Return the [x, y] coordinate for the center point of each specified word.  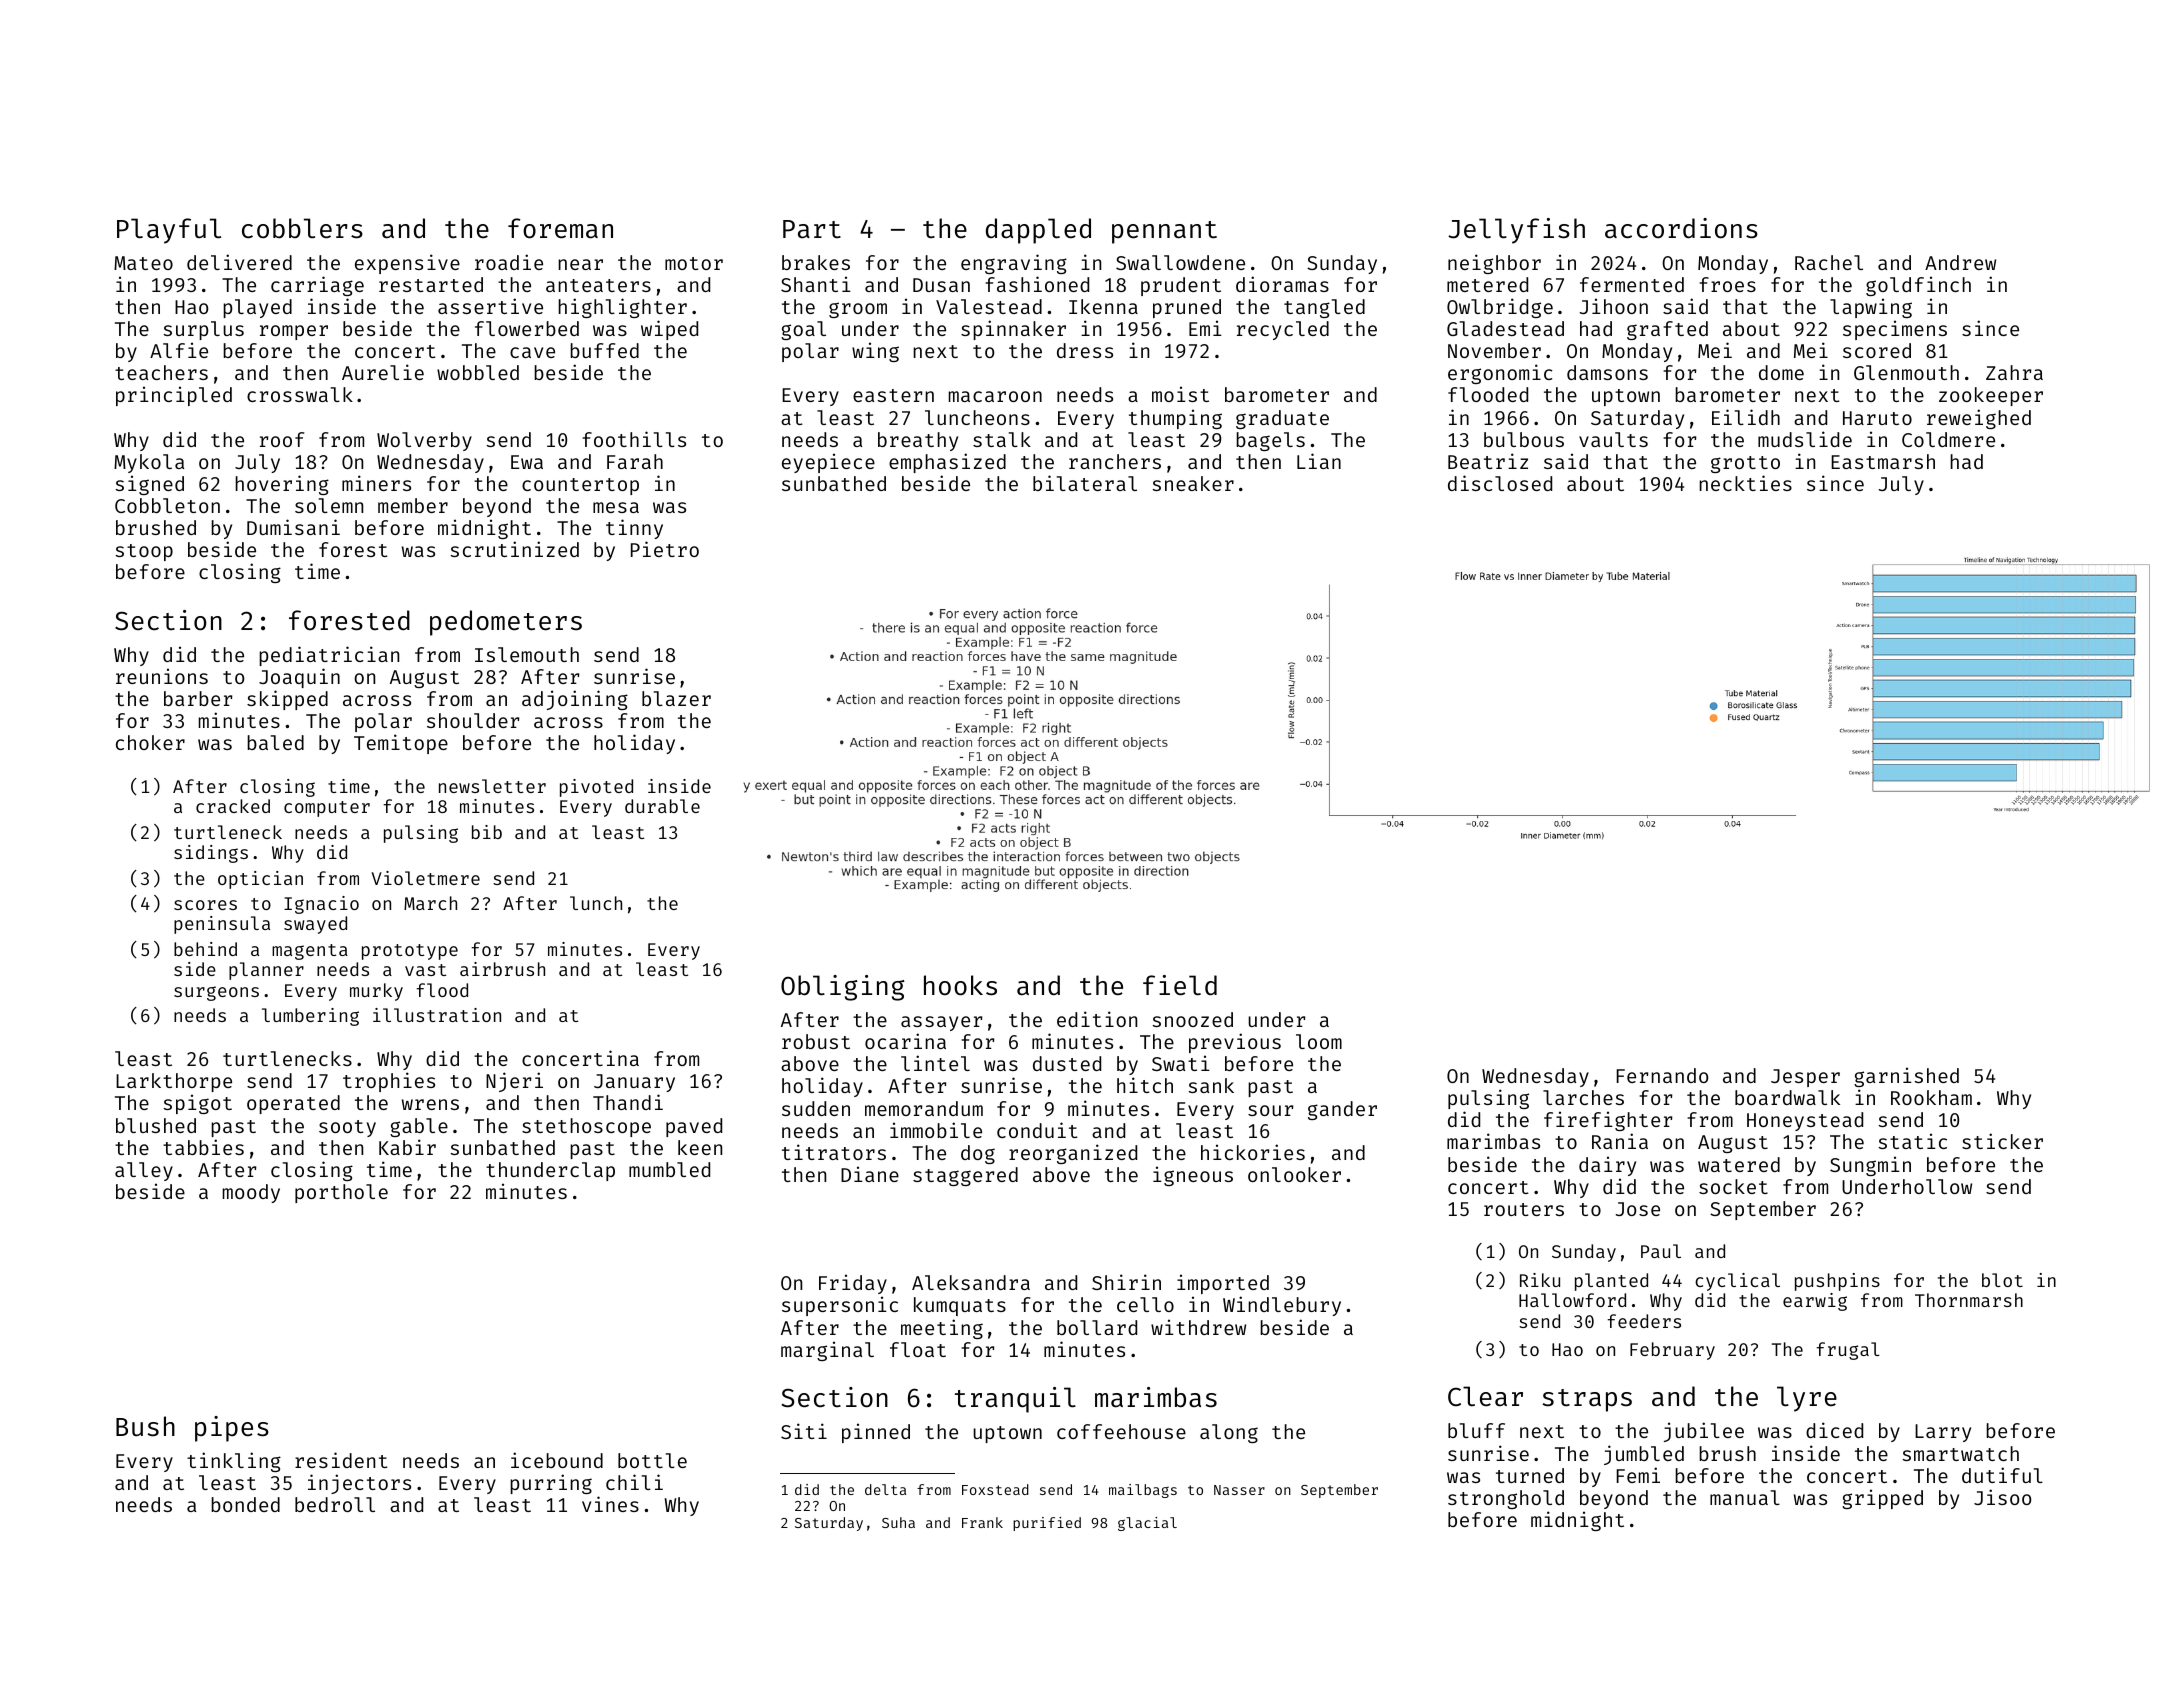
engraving [1014, 264]
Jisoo [2002, 1497]
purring [551, 1484]
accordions [1681, 228]
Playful [169, 231]
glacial [1147, 1524]
